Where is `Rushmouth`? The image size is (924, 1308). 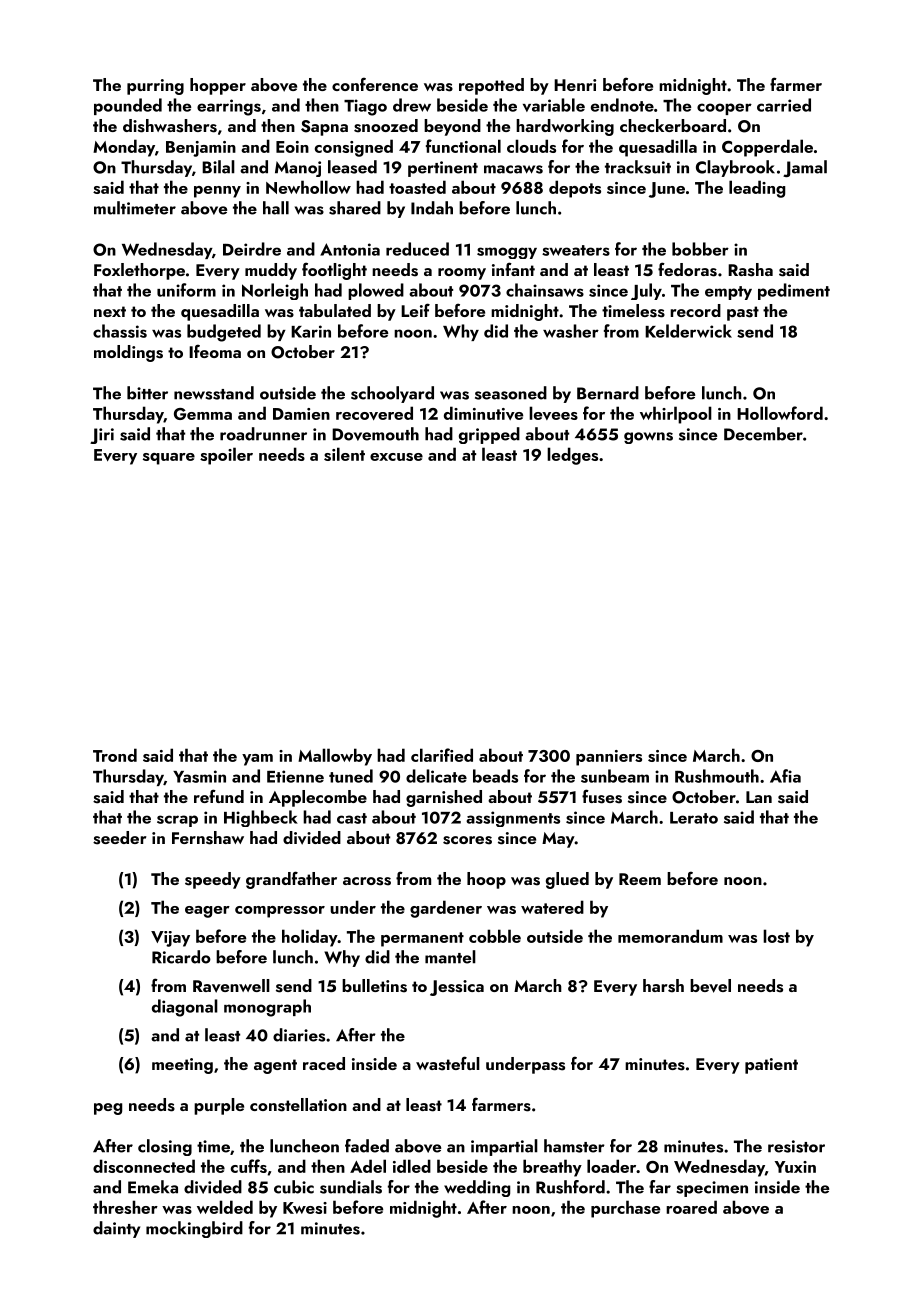
Rushmouth is located at coordinates (717, 776).
